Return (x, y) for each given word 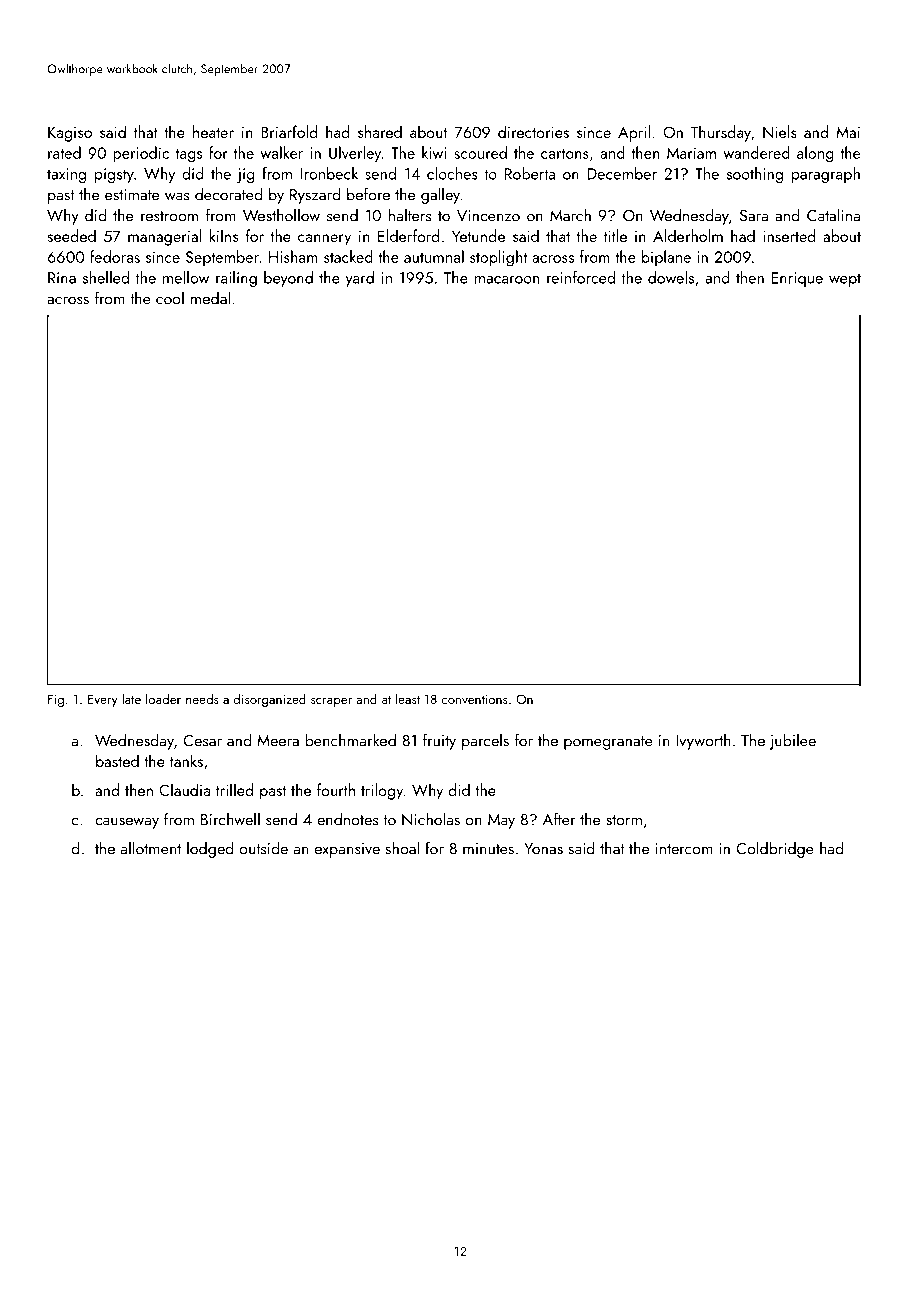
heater (213, 131)
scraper (331, 702)
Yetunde (478, 235)
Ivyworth (703, 742)
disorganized (270, 700)
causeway (127, 823)
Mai (848, 132)
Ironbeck (329, 173)
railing (236, 279)
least (408, 698)
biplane (666, 258)
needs (202, 698)
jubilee (792, 741)
